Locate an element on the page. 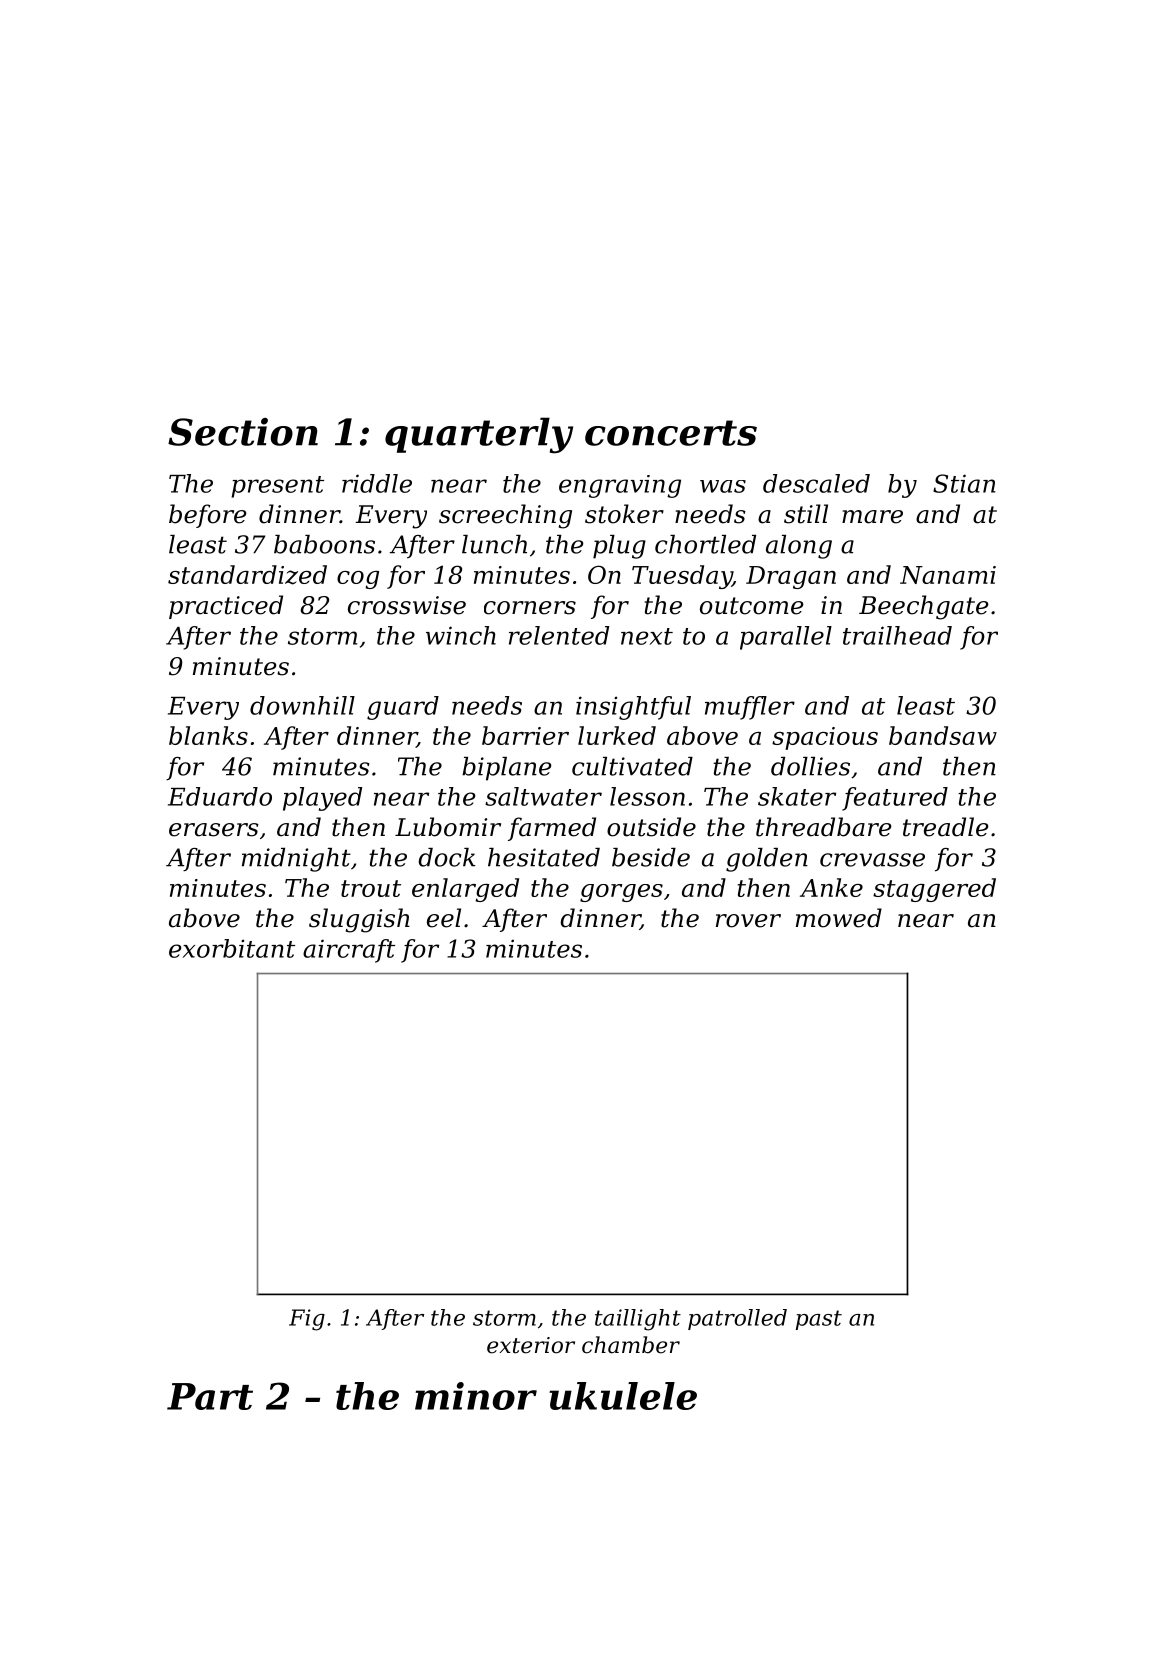  minor is located at coordinates (476, 1396).
